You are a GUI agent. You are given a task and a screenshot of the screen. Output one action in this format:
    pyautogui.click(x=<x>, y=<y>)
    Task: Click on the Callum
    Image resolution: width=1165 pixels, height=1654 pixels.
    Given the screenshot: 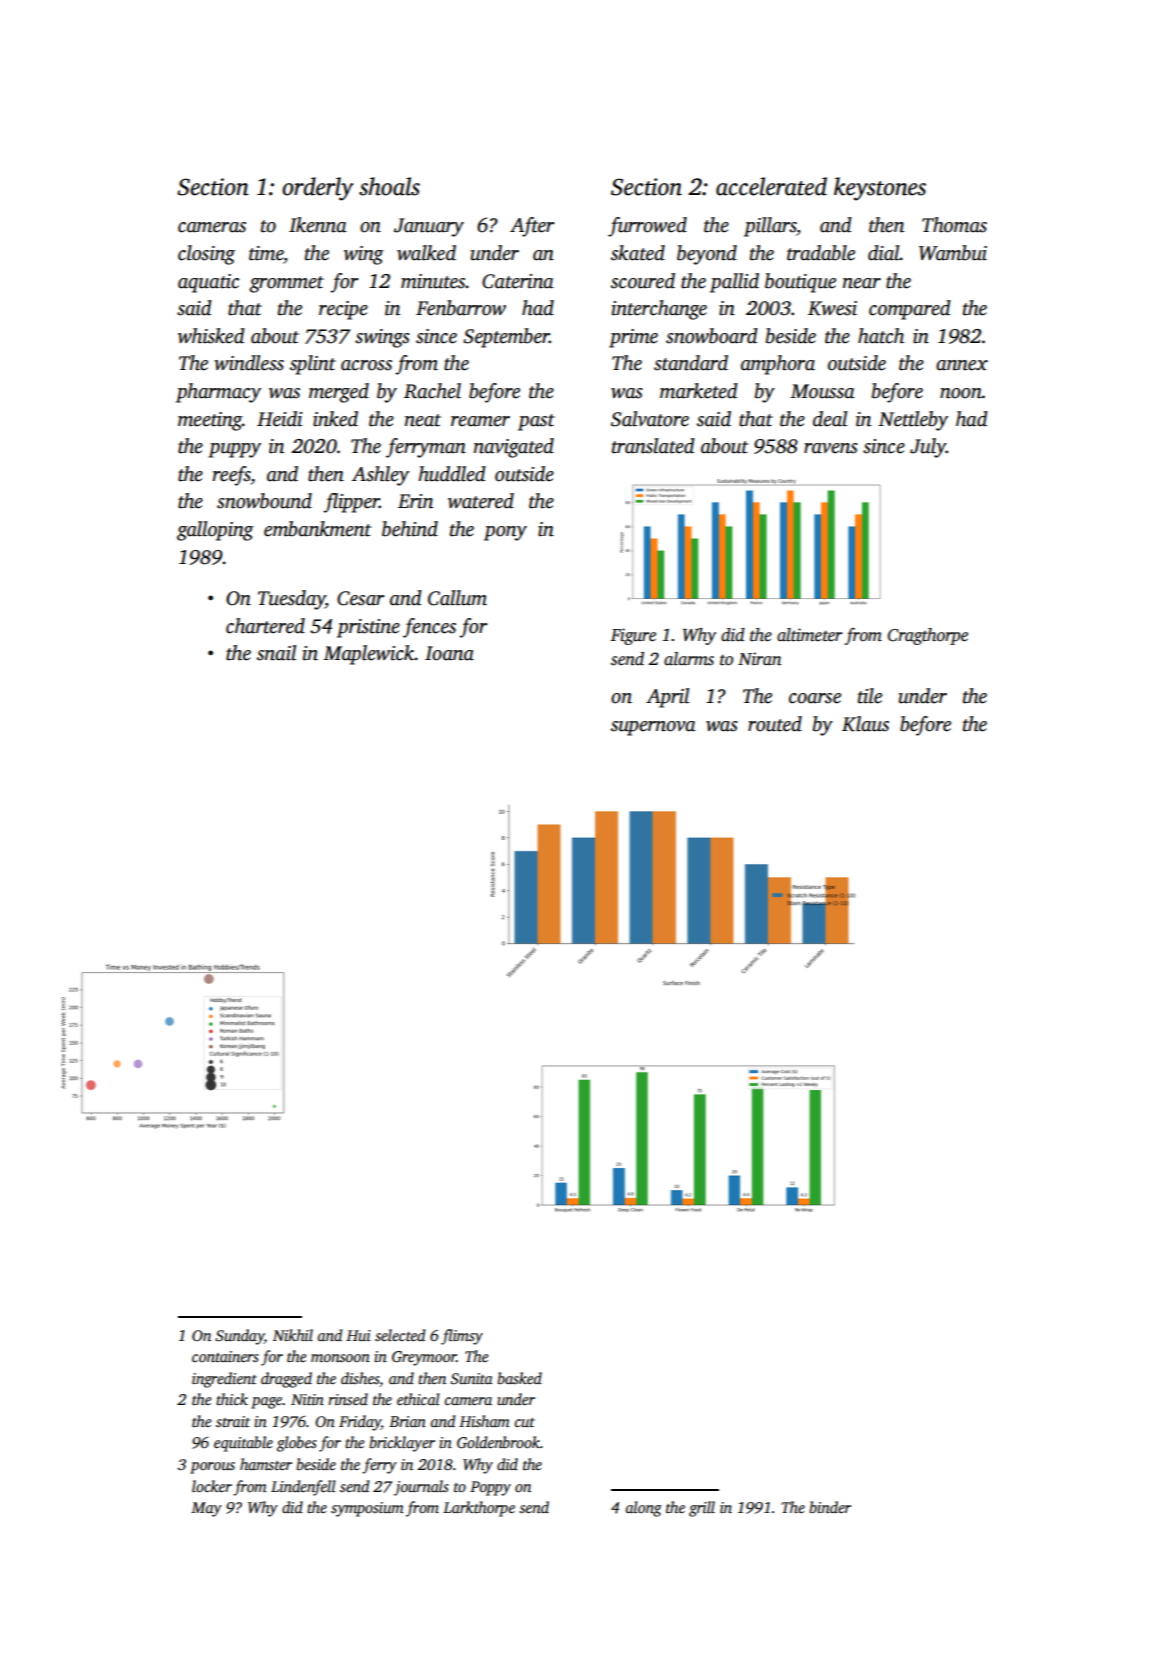 What is the action you would take?
    pyautogui.click(x=457, y=598)
